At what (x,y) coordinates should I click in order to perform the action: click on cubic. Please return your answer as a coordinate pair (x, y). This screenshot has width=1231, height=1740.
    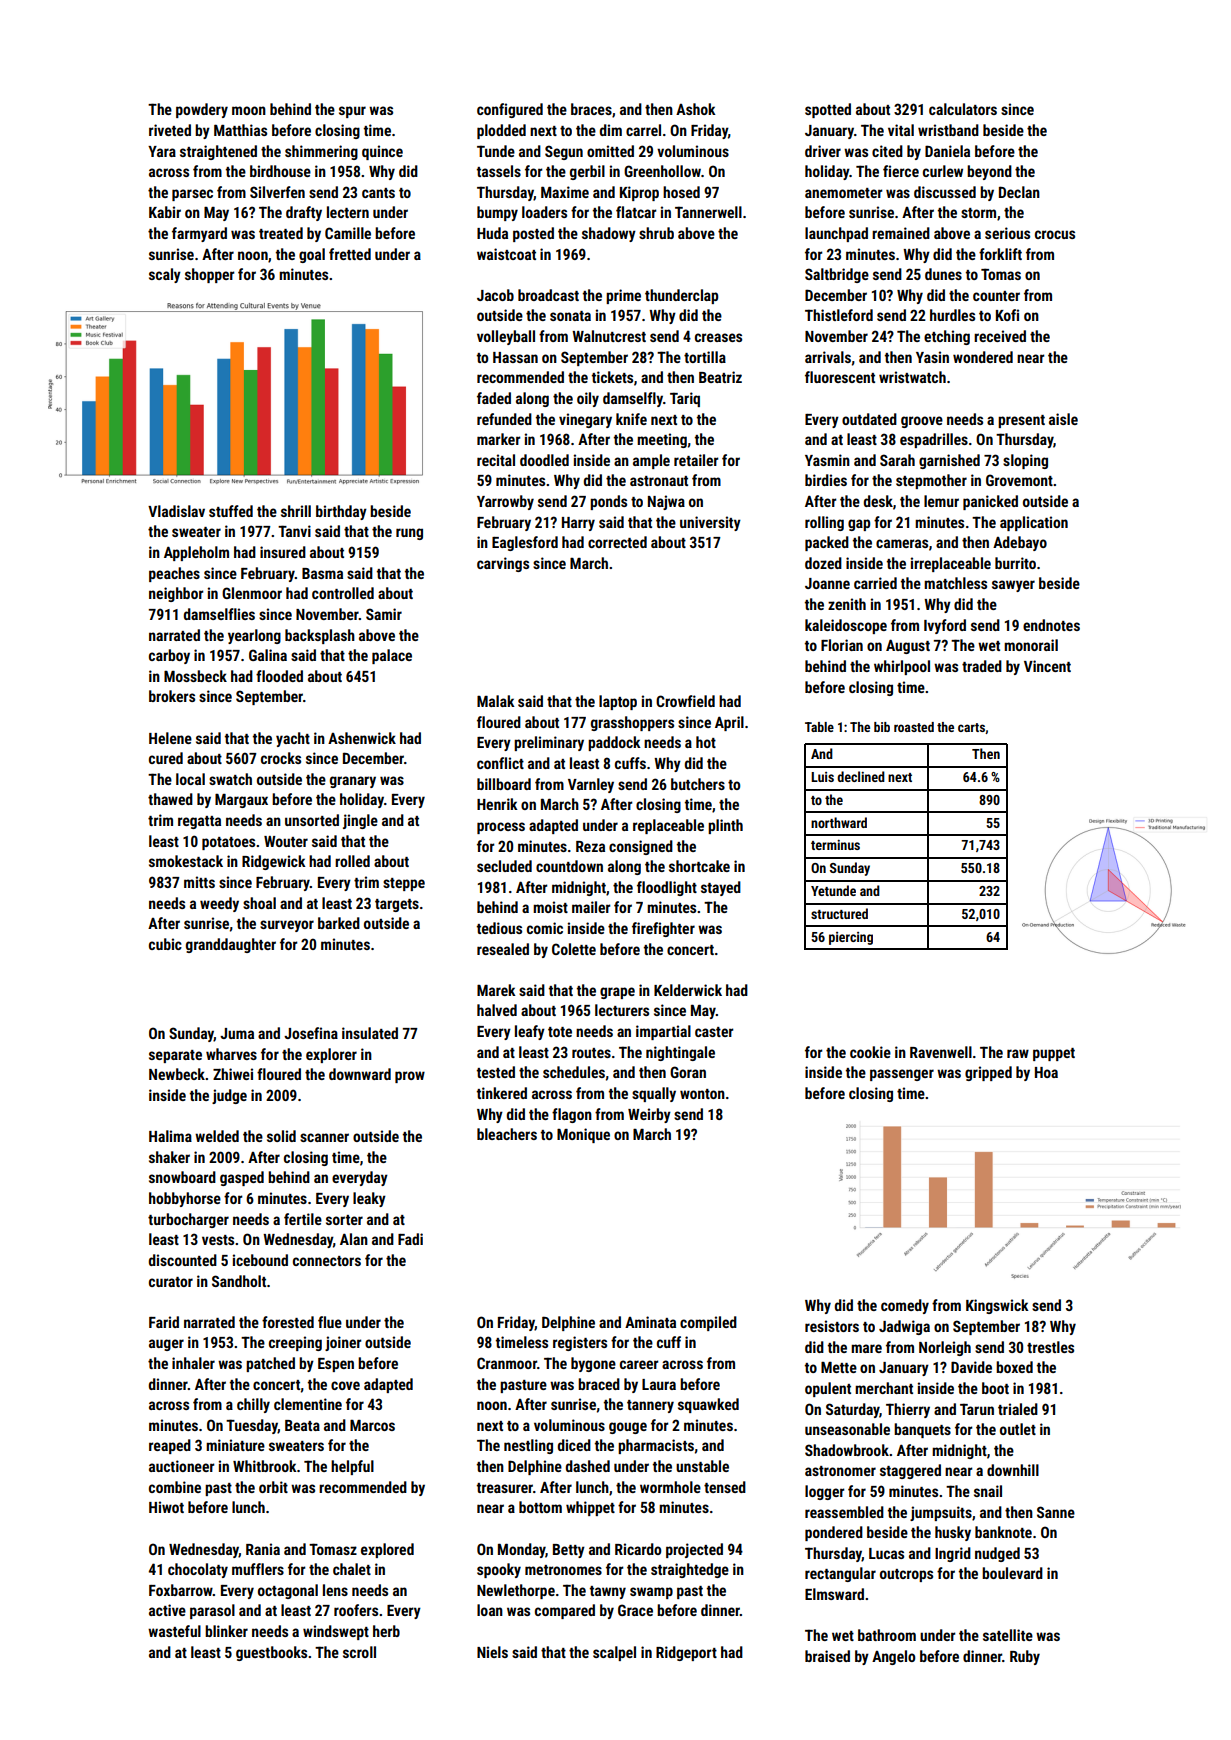
    Looking at the image, I should click on (165, 944).
